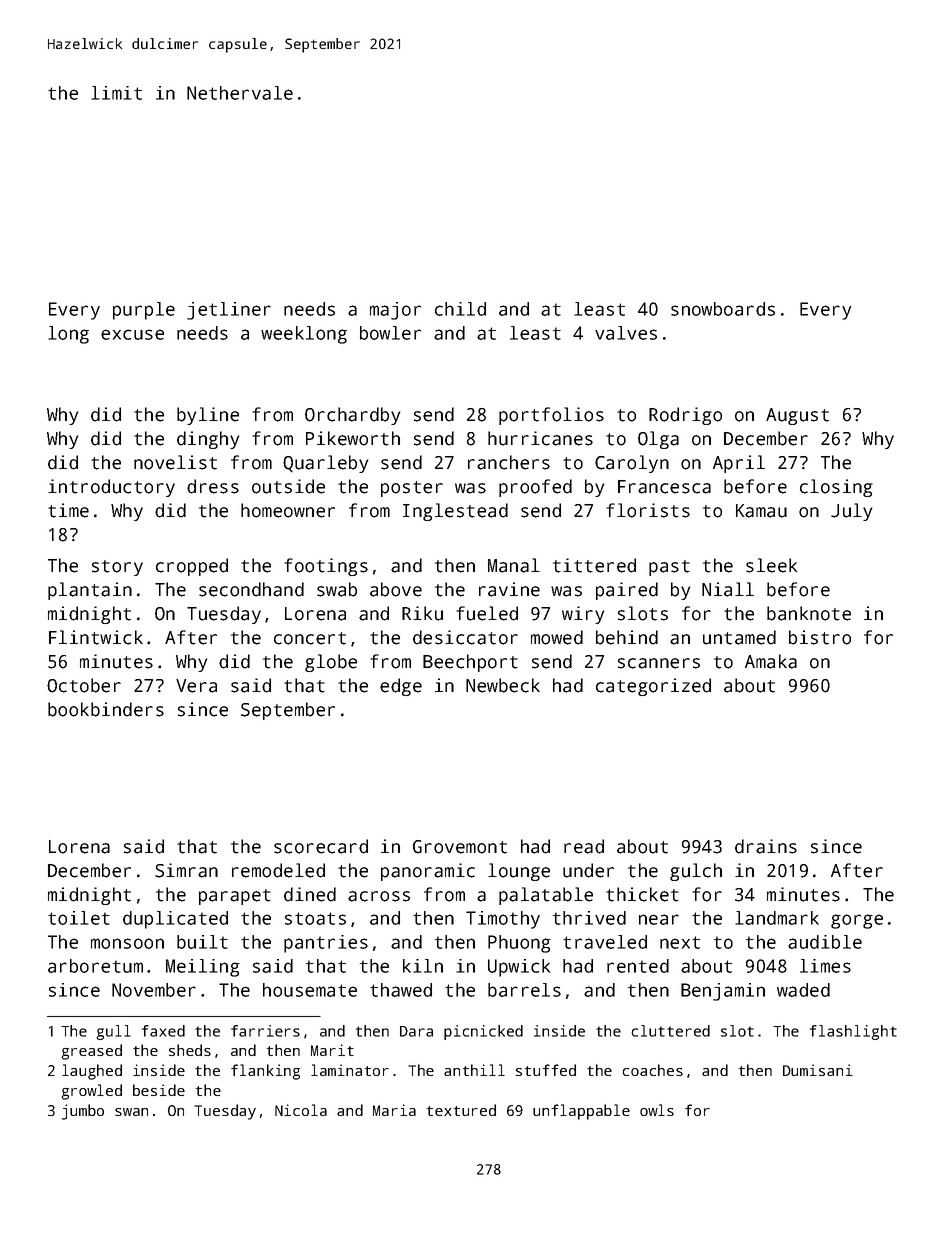  I want to click on limit, so click(116, 93).
